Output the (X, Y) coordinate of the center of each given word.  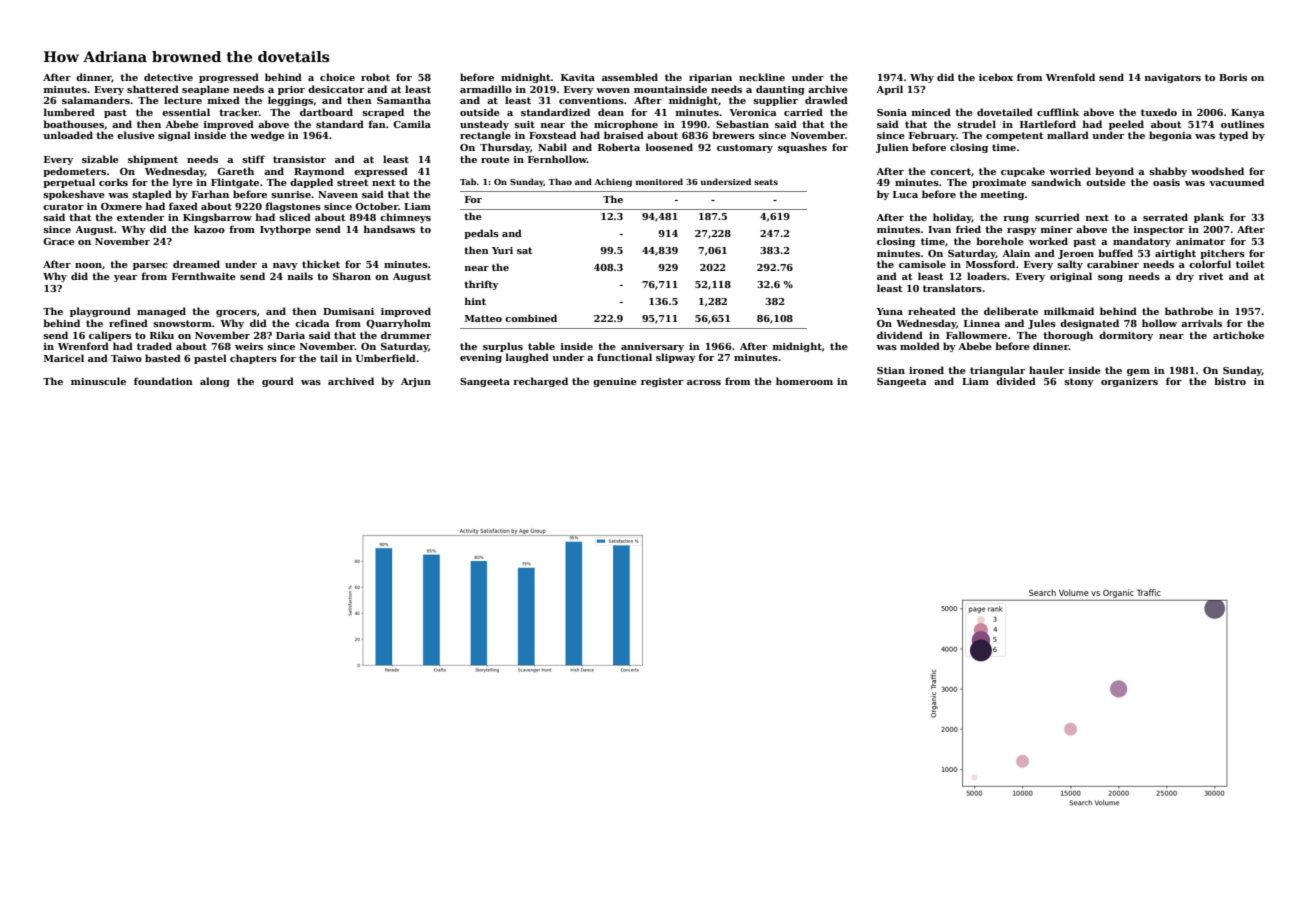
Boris (1233, 77)
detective (168, 77)
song (1110, 278)
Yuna (889, 311)
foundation (163, 381)
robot (375, 77)
